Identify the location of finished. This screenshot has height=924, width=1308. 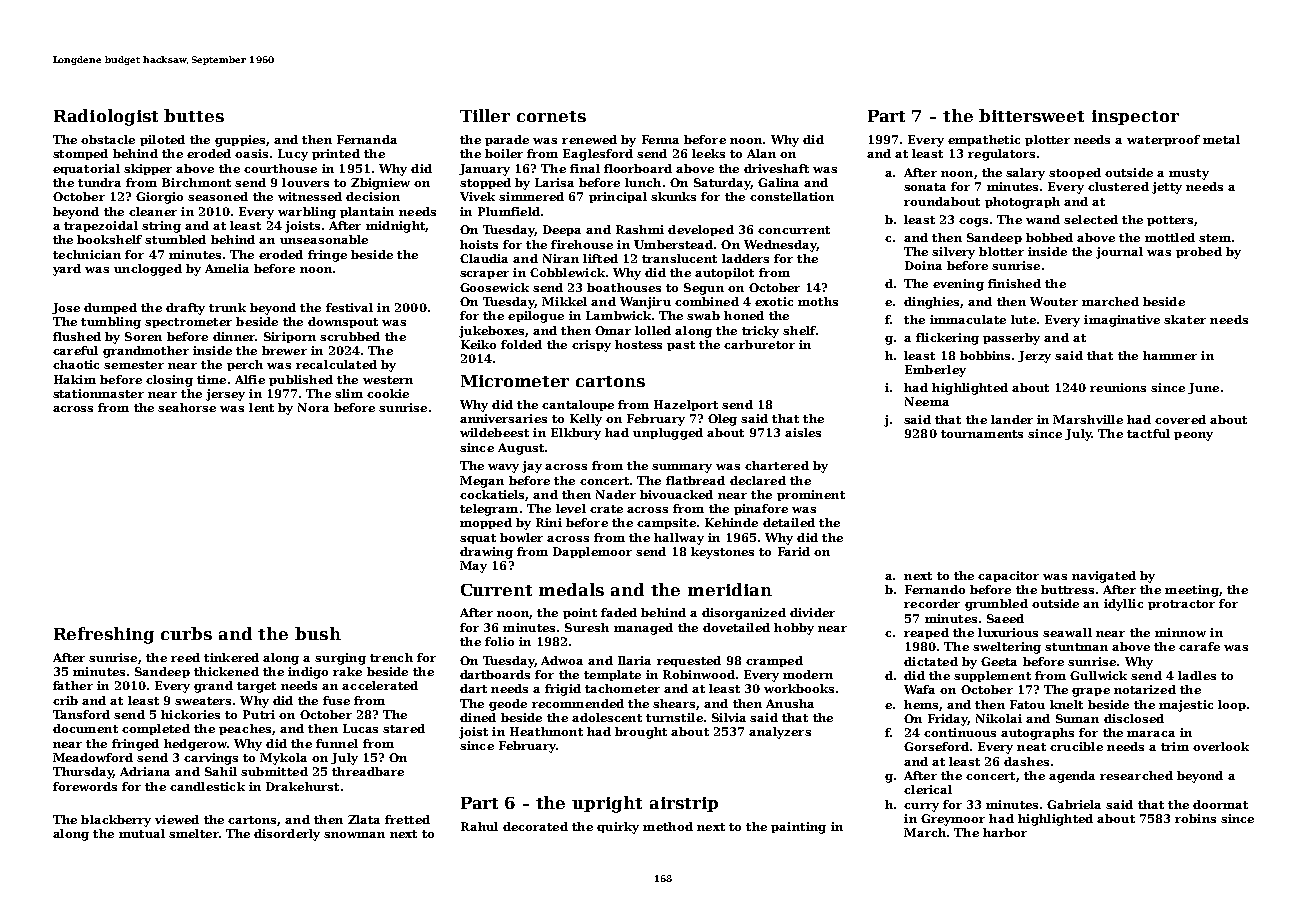
(1014, 283).
